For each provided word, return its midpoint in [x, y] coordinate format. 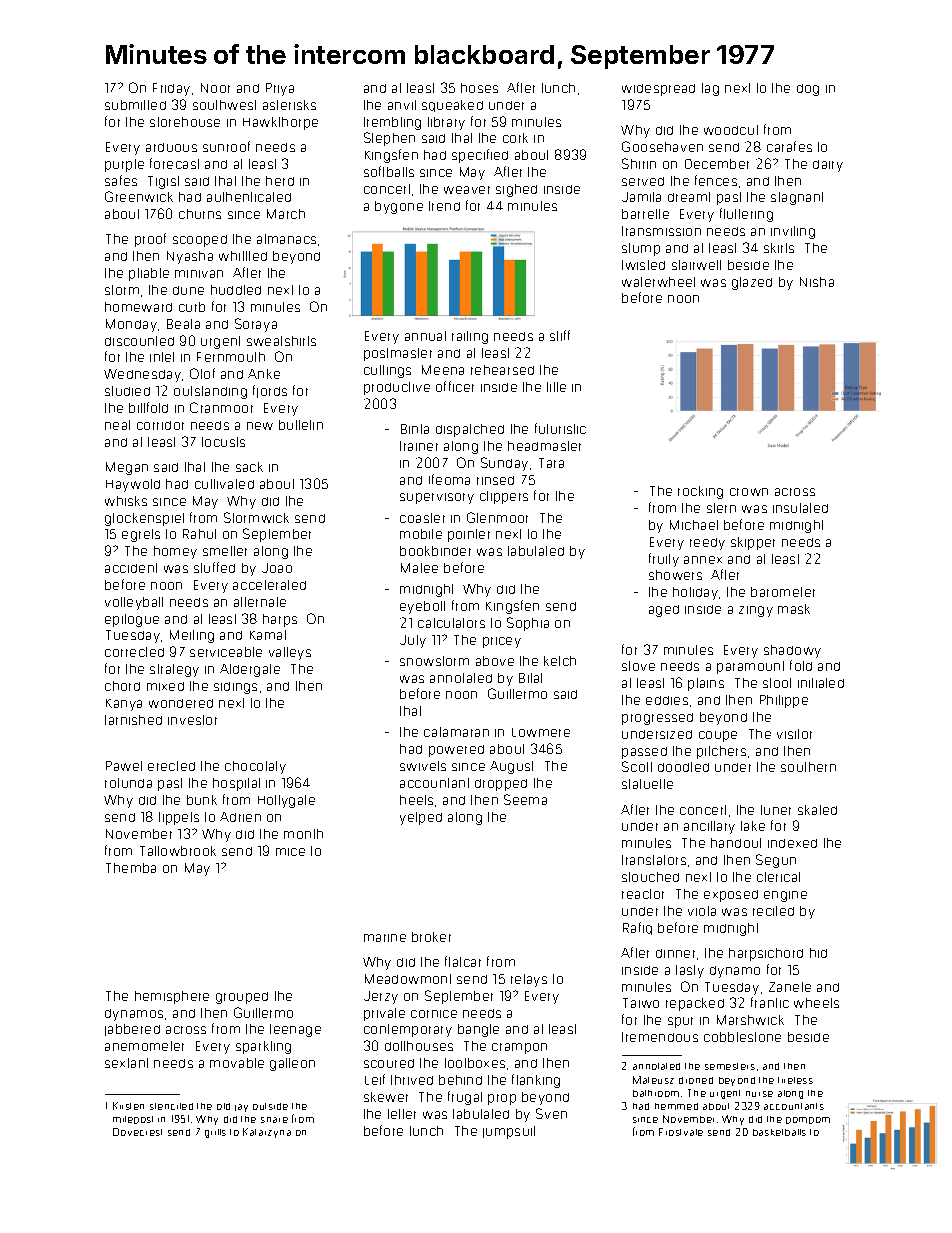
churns [200, 214]
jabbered [132, 1030]
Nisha [817, 282]
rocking [700, 492]
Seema [525, 799]
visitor [794, 734]
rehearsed [502, 370]
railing [470, 337]
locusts [223, 442]
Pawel [124, 766]
